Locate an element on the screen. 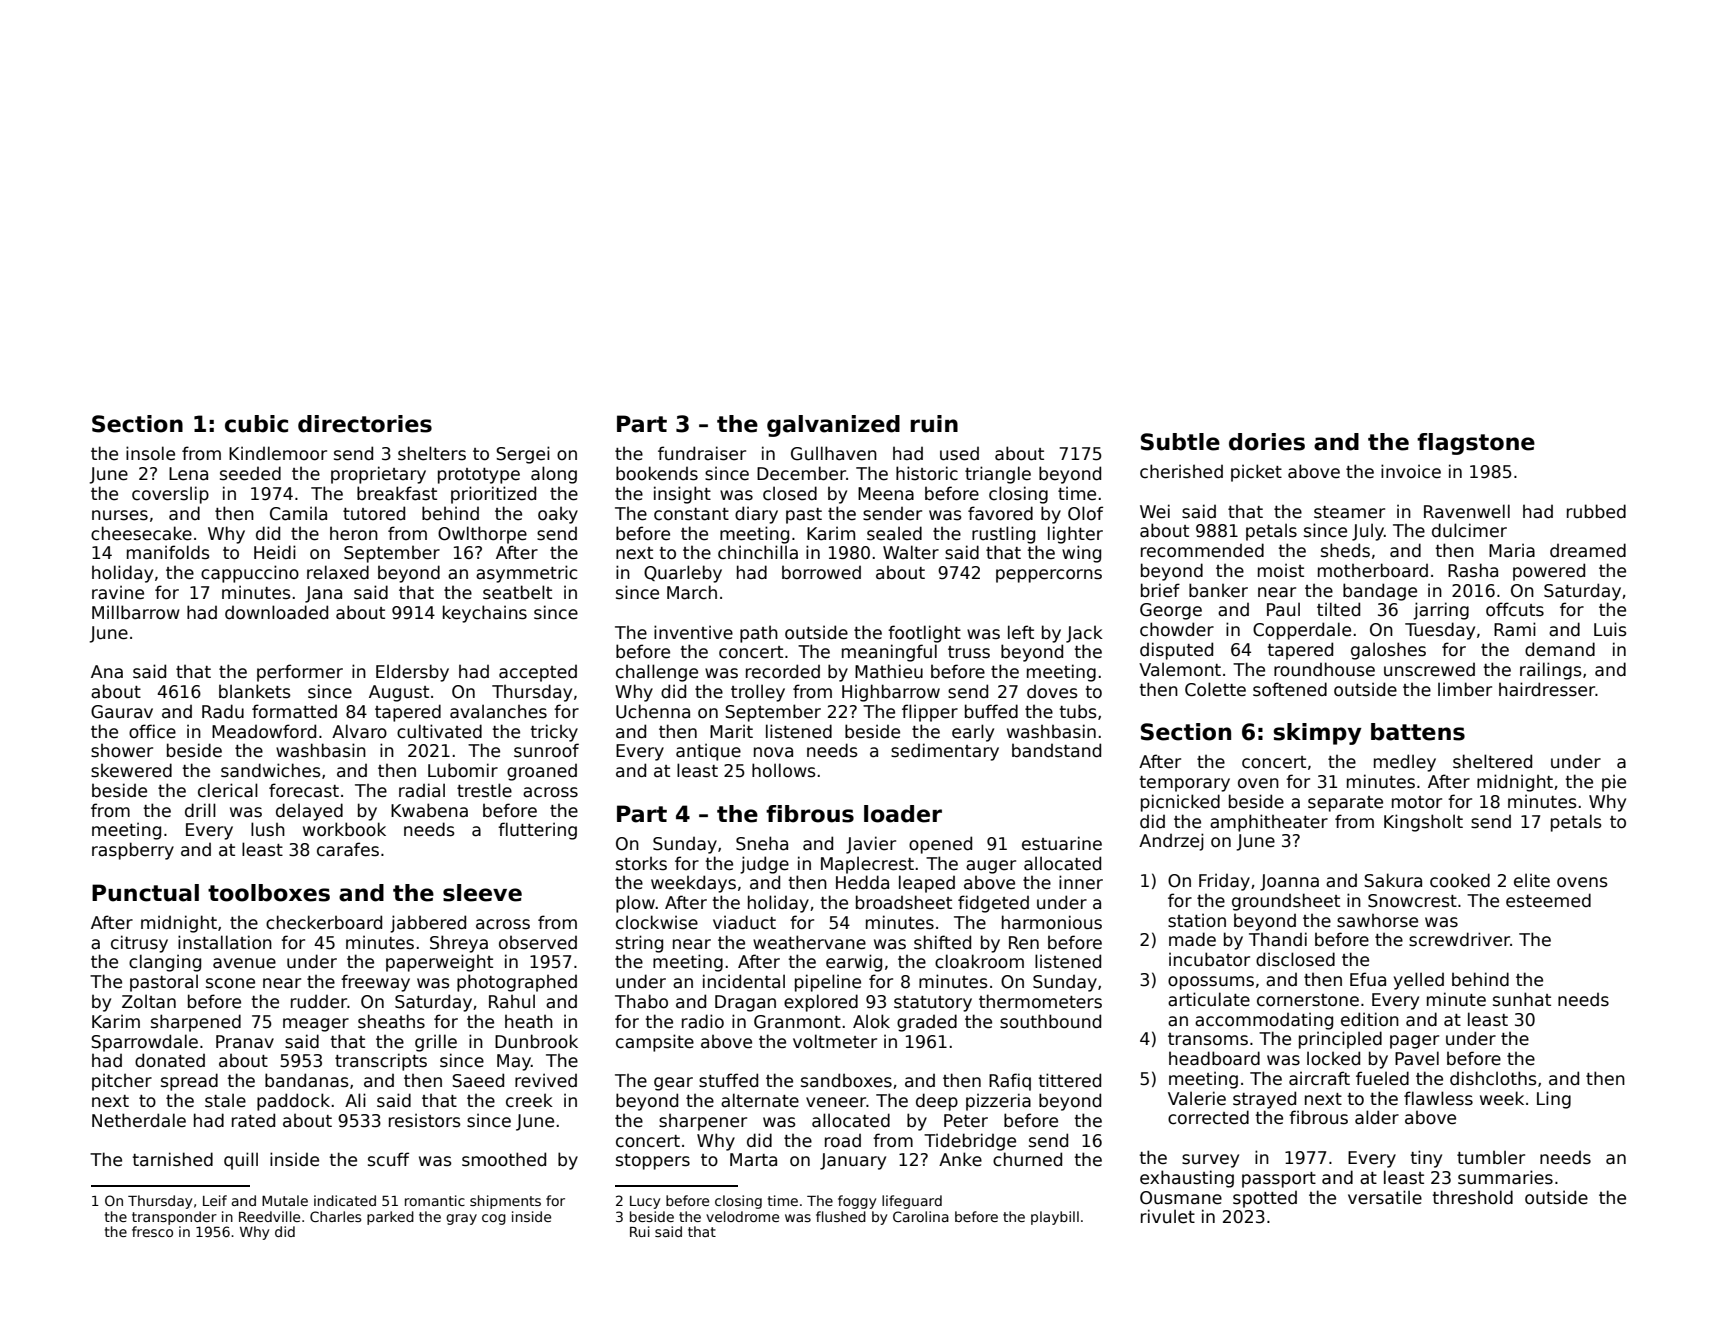 This screenshot has width=1718, height=1328. performer is located at coordinates (300, 673).
